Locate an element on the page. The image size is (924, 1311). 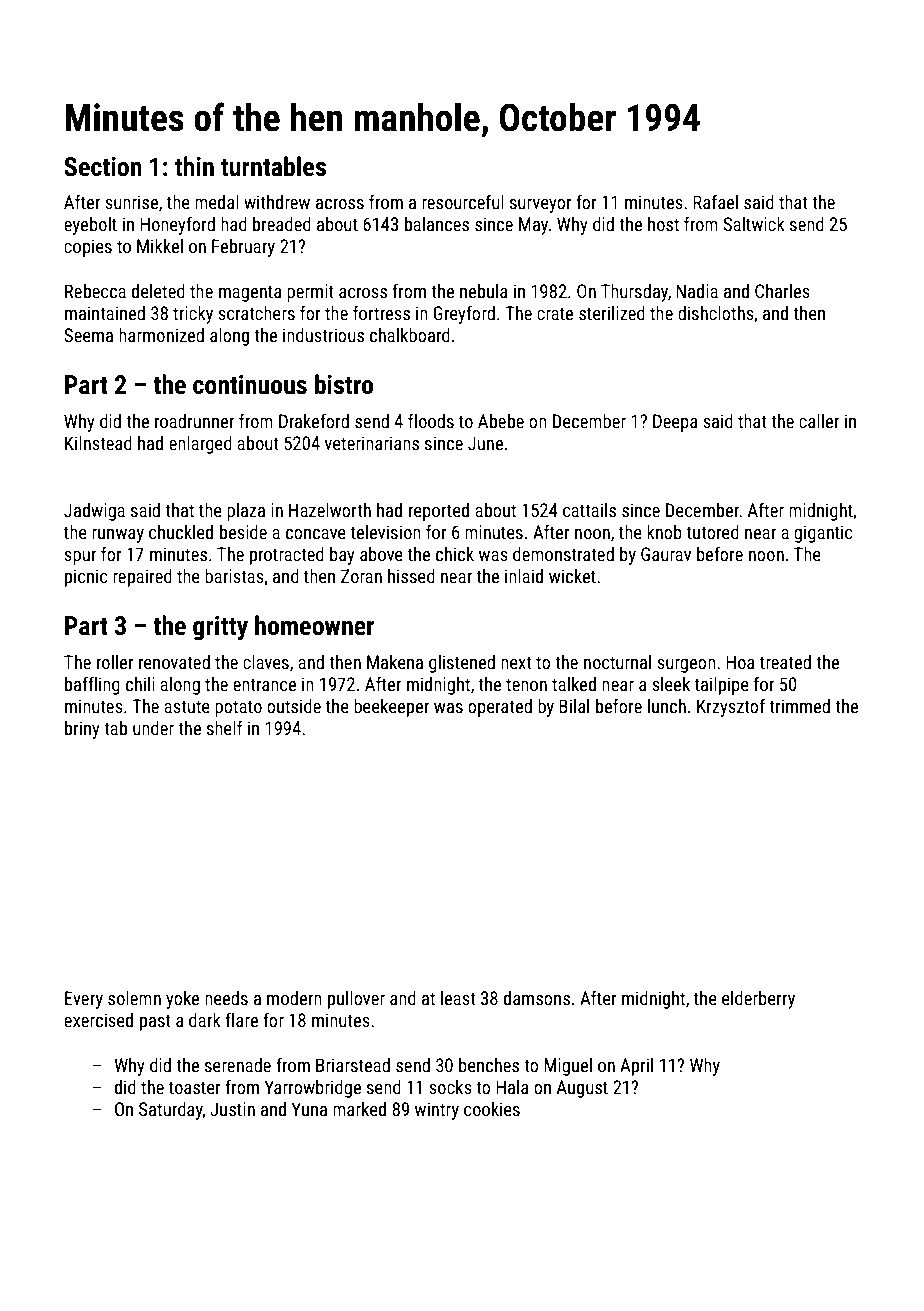
Abebe is located at coordinates (501, 421).
